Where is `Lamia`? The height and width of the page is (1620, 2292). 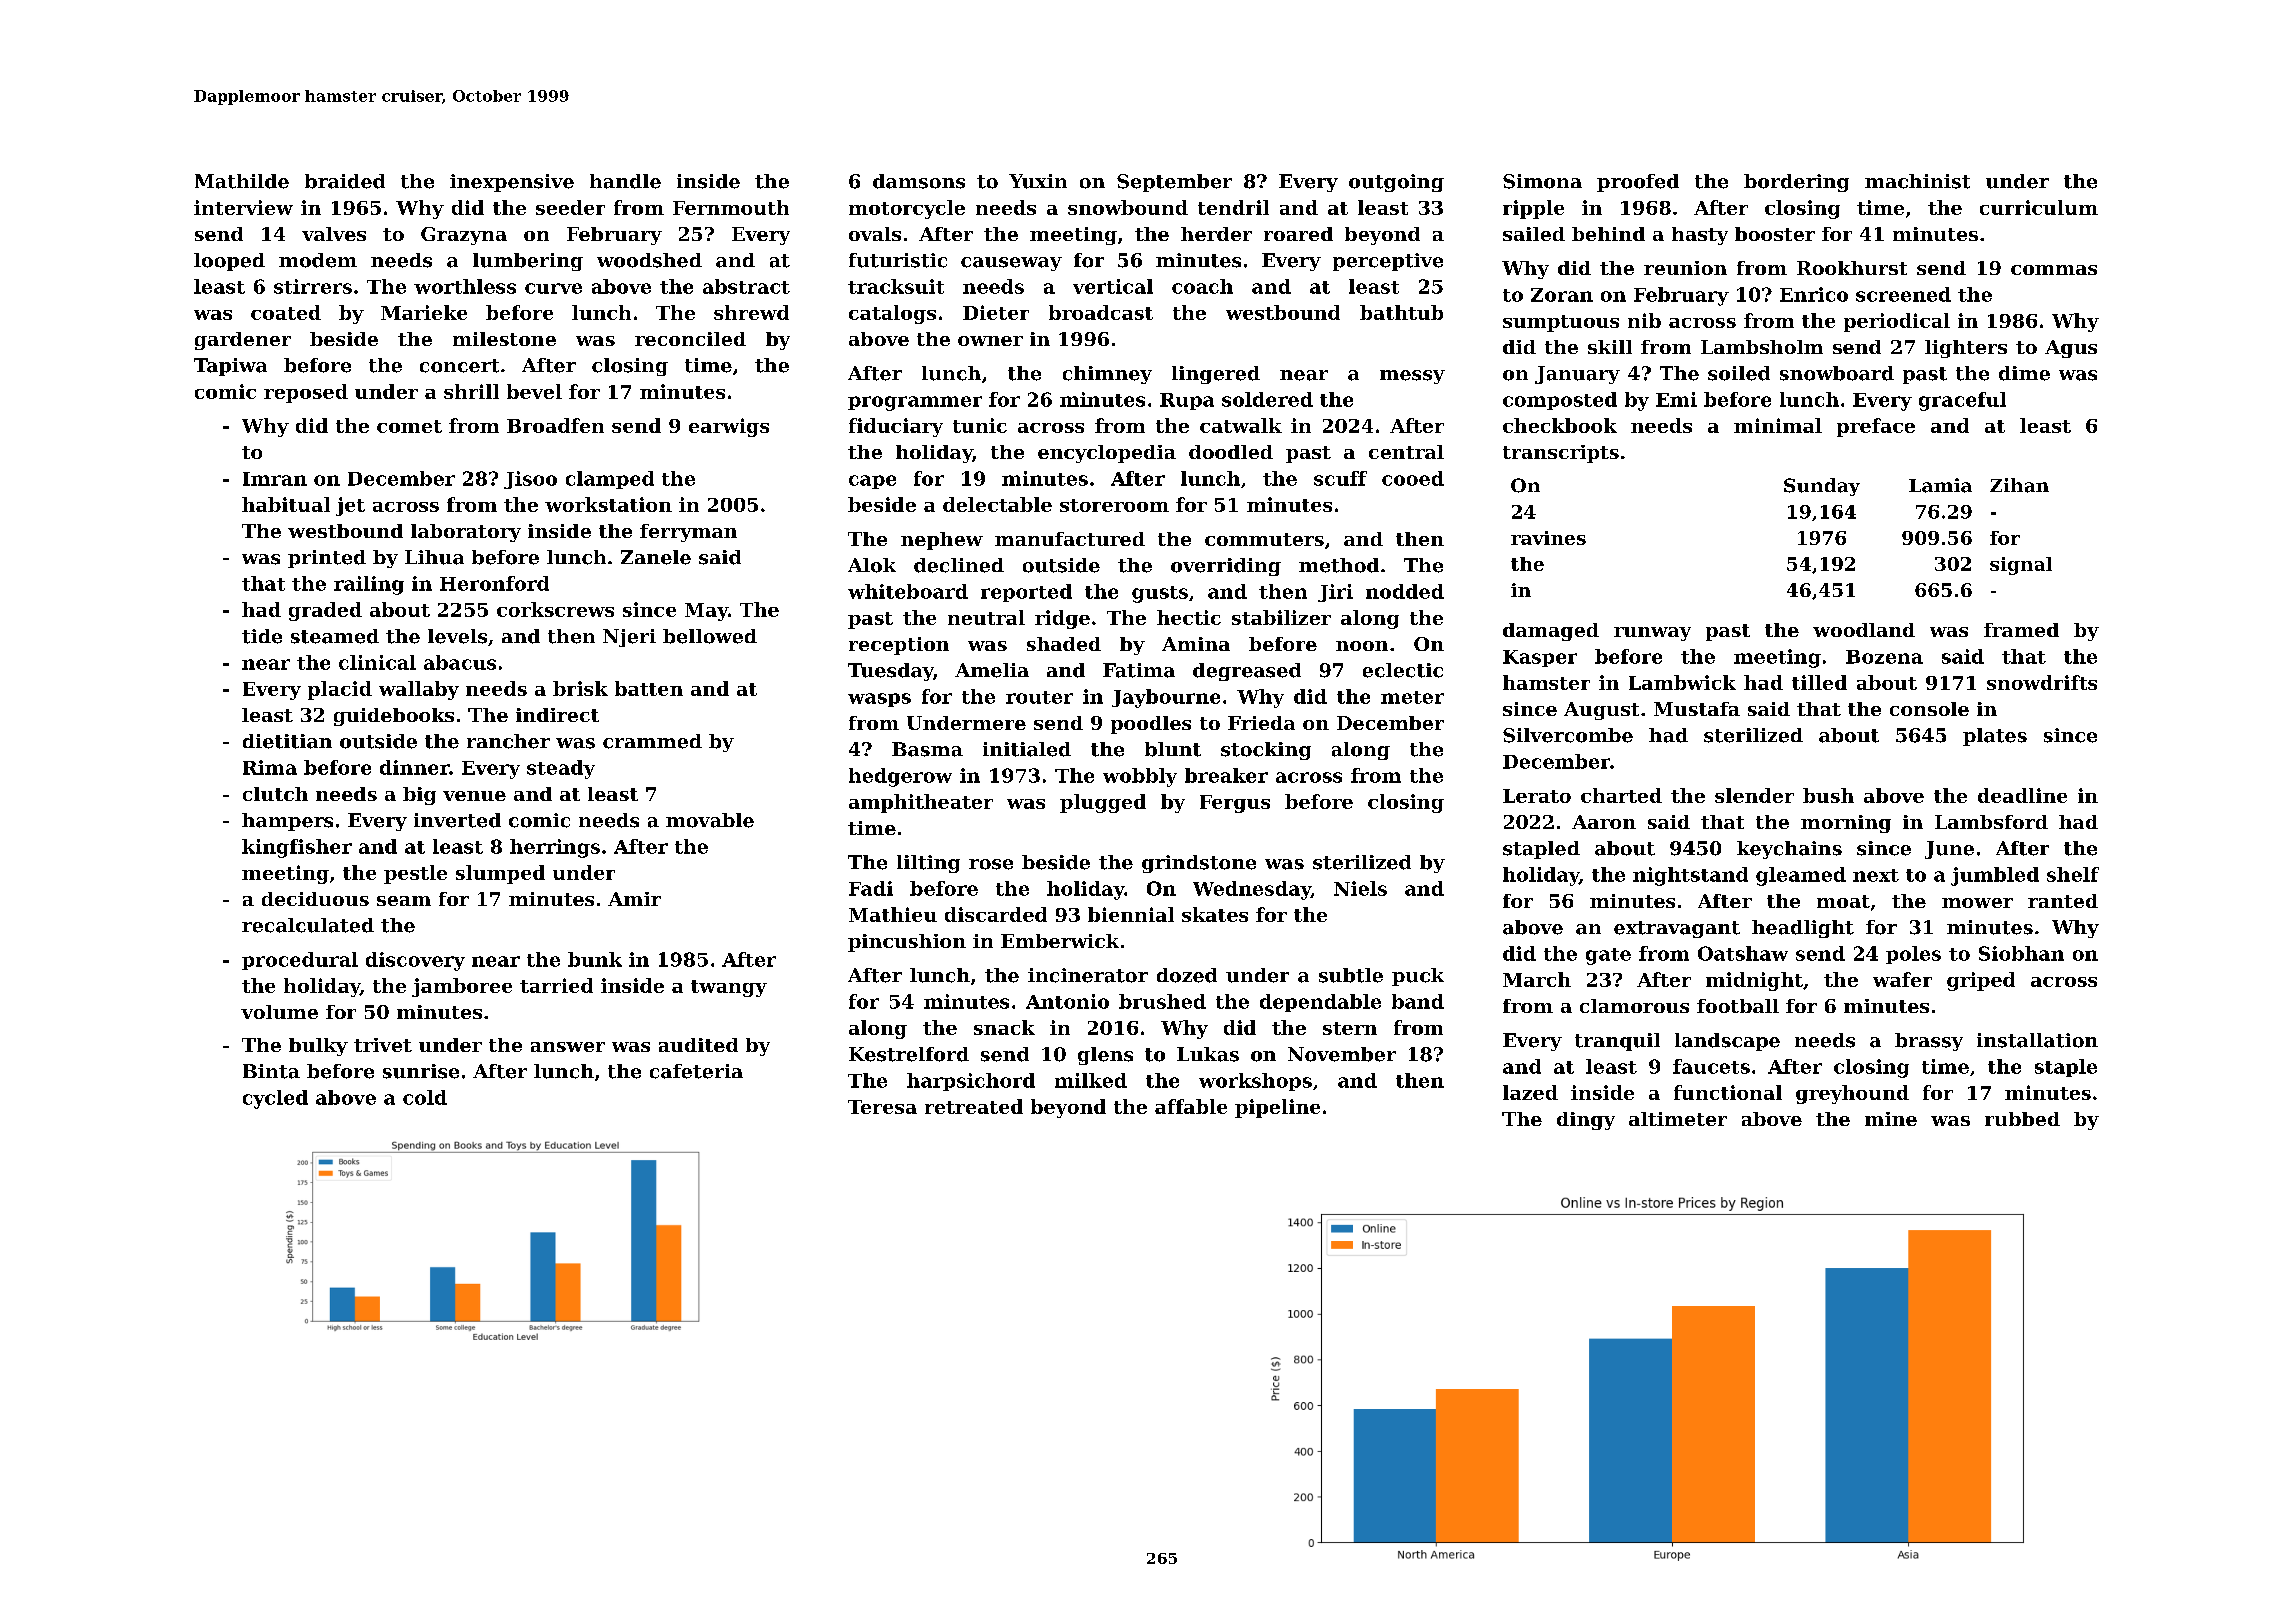 Lamia is located at coordinates (1940, 485).
